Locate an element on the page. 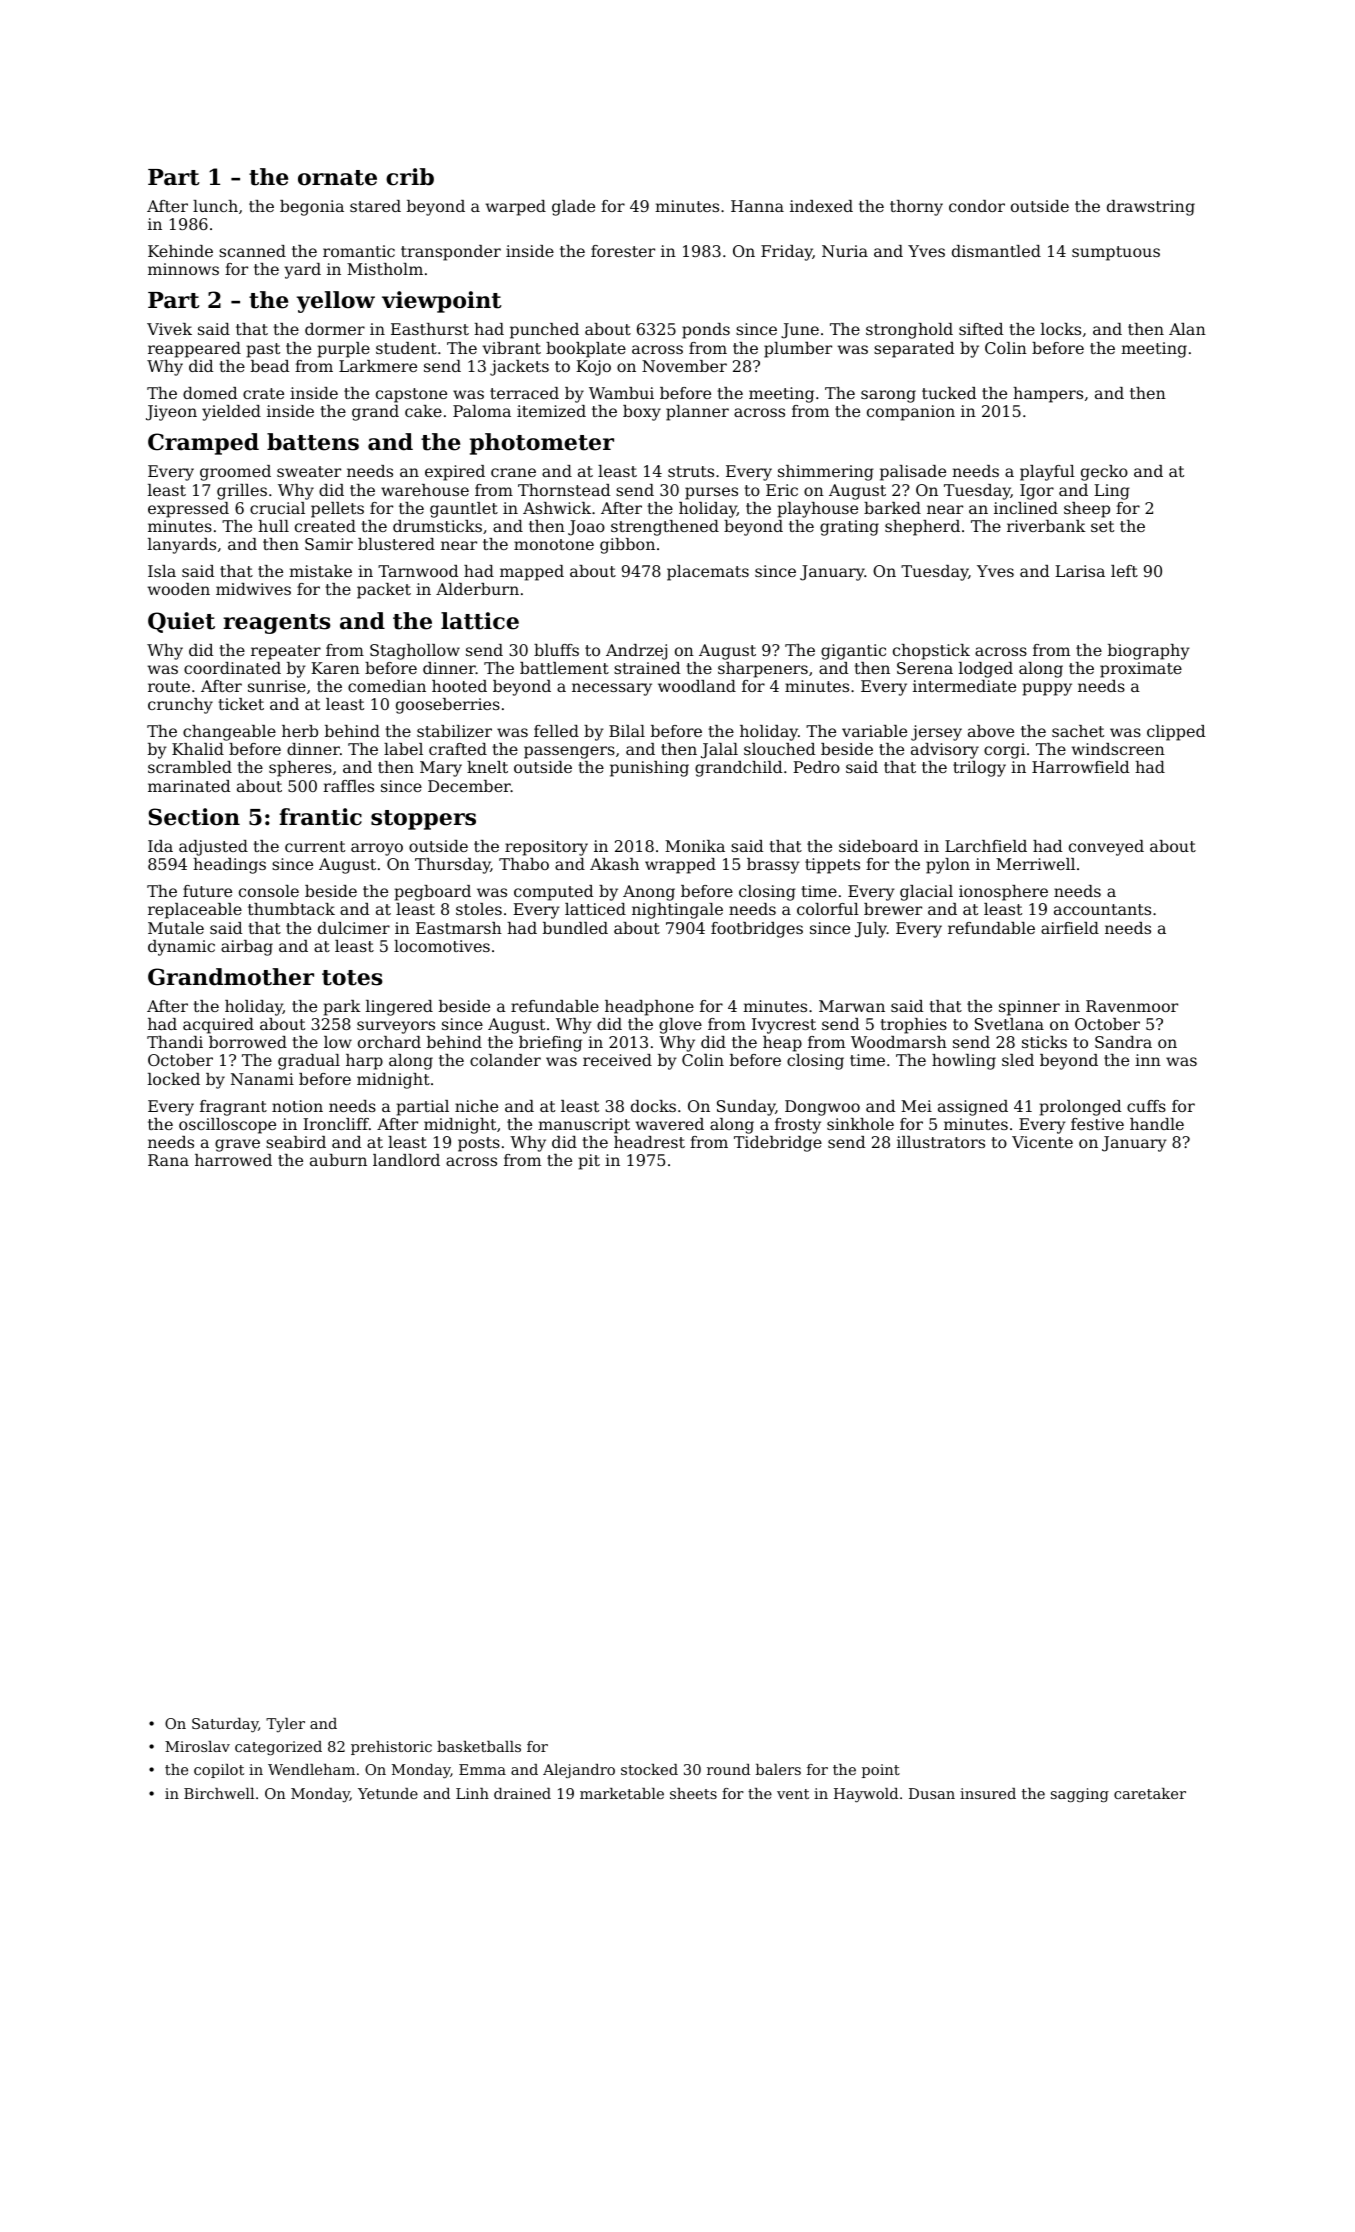 The height and width of the page is (2232, 1355). brassy is located at coordinates (773, 866).
